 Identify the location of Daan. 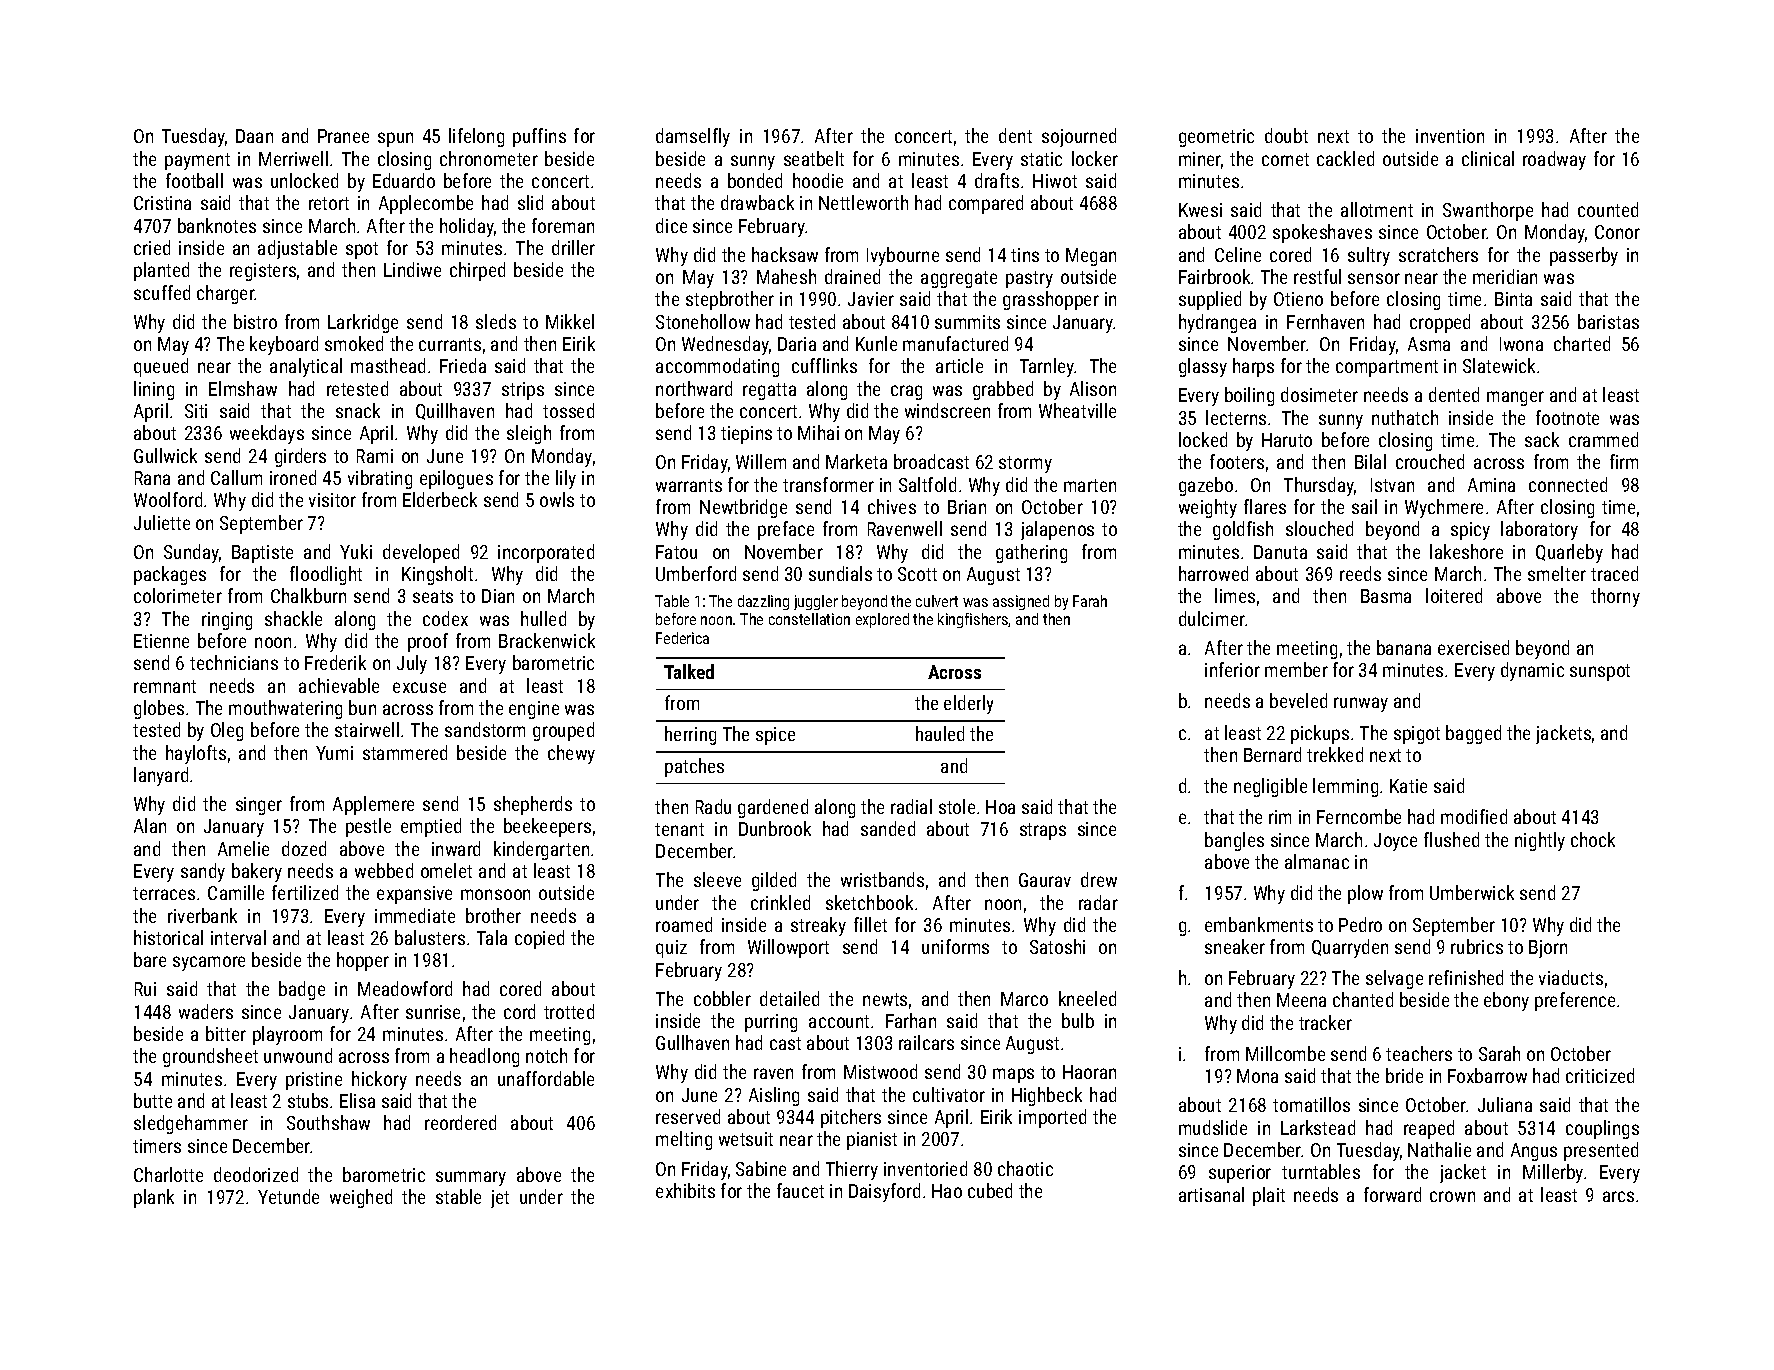
(254, 136).
